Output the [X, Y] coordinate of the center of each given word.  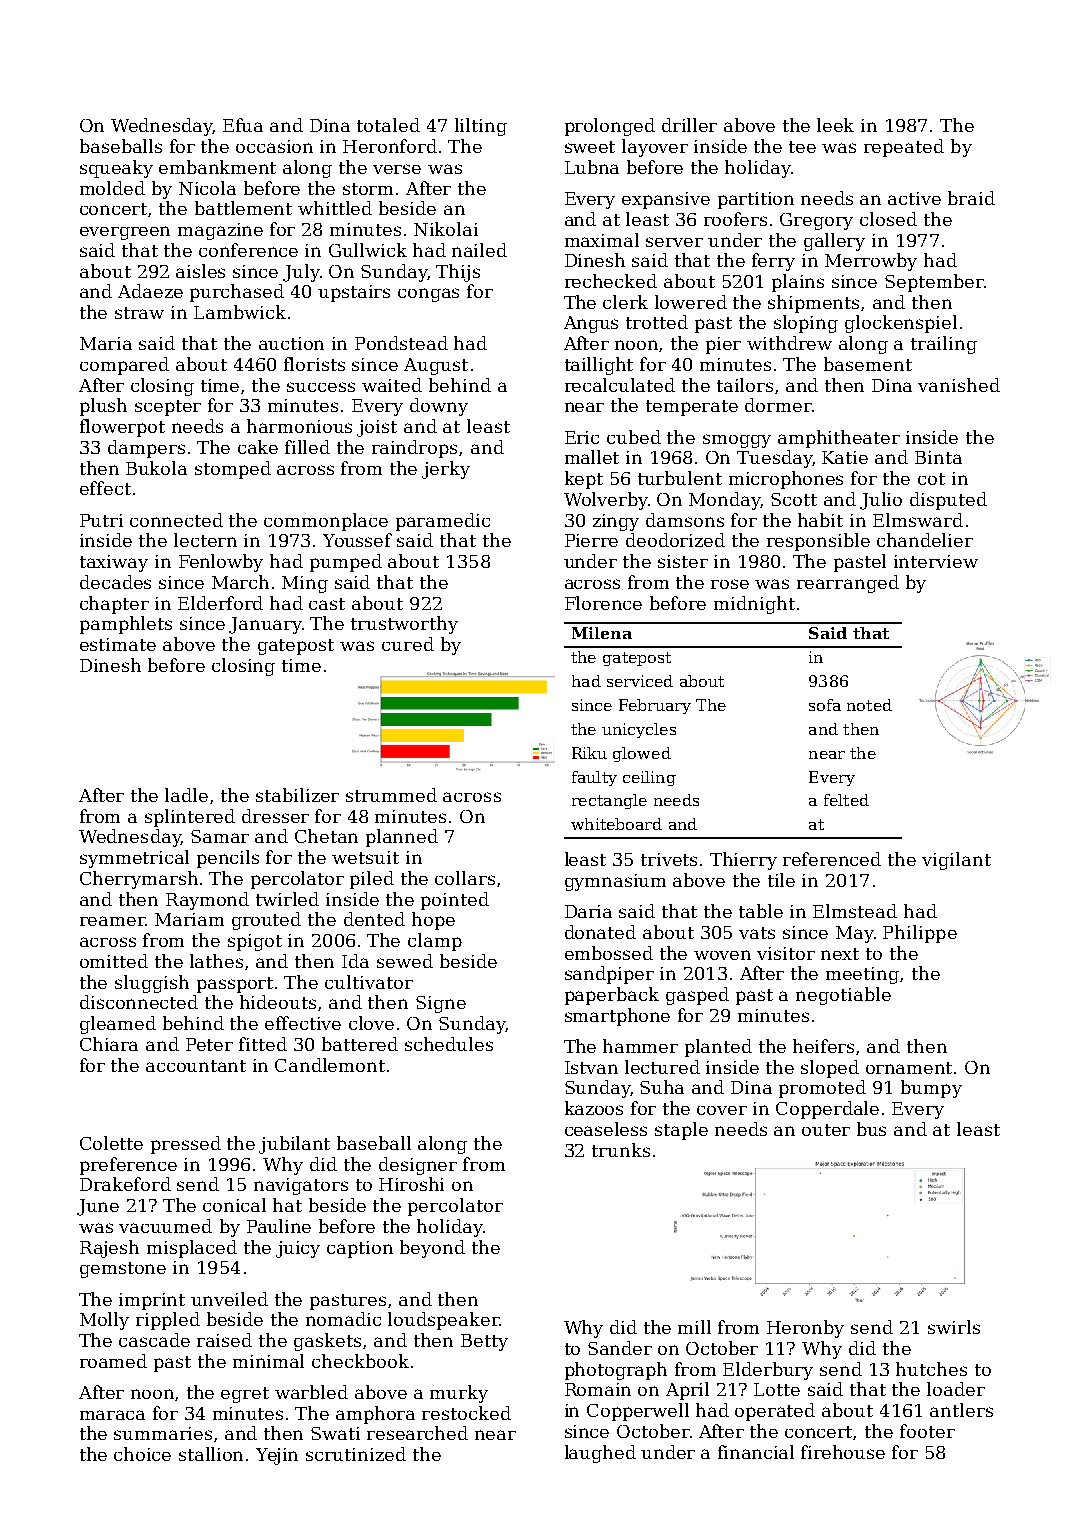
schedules [449, 1044]
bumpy [931, 1089]
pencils [228, 859]
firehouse [843, 1452]
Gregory [816, 221]
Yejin [277, 1456]
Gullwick [368, 250]
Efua [243, 125]
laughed [600, 1454]
